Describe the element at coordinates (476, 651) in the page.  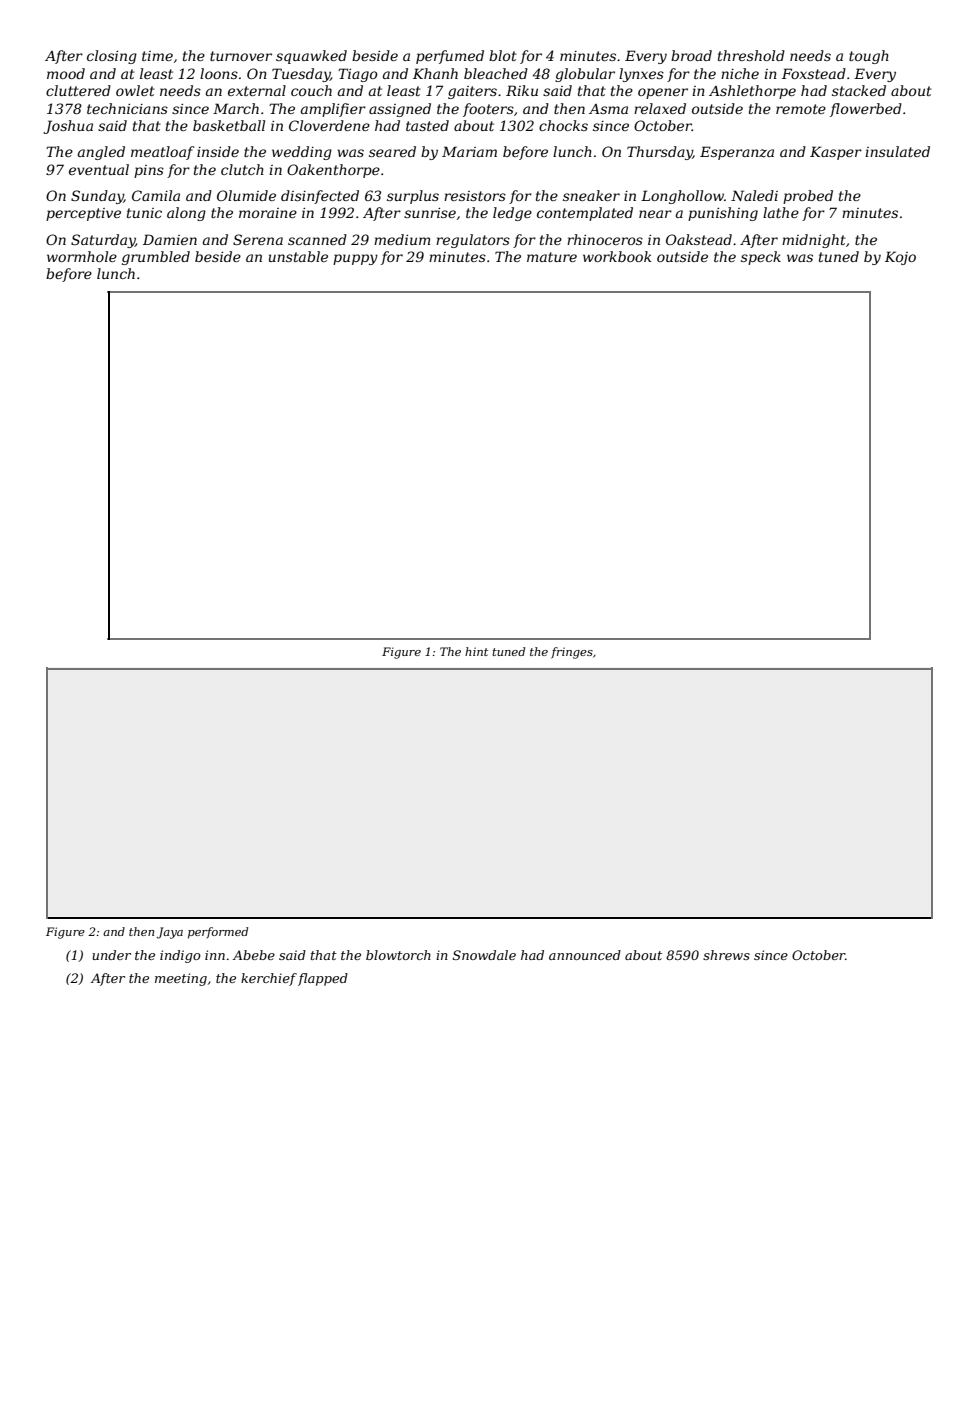
I see `hint` at that location.
